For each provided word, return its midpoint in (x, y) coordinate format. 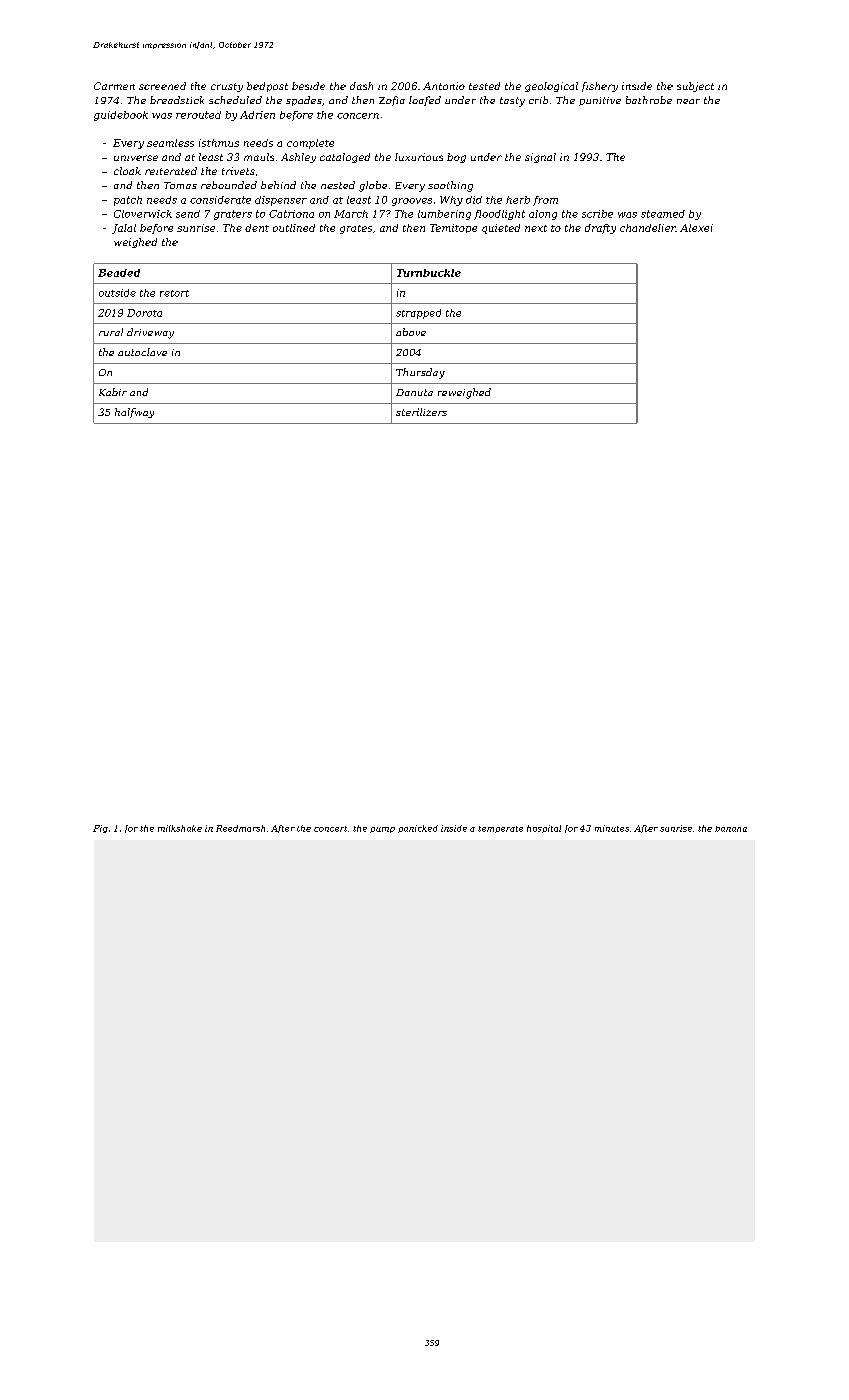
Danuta (414, 392)
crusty (227, 87)
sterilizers (421, 412)
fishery (600, 87)
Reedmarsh (240, 828)
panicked (418, 829)
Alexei (696, 228)
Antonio (444, 86)
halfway (134, 413)
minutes (612, 828)
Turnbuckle (429, 273)
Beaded (119, 273)
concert (330, 829)
